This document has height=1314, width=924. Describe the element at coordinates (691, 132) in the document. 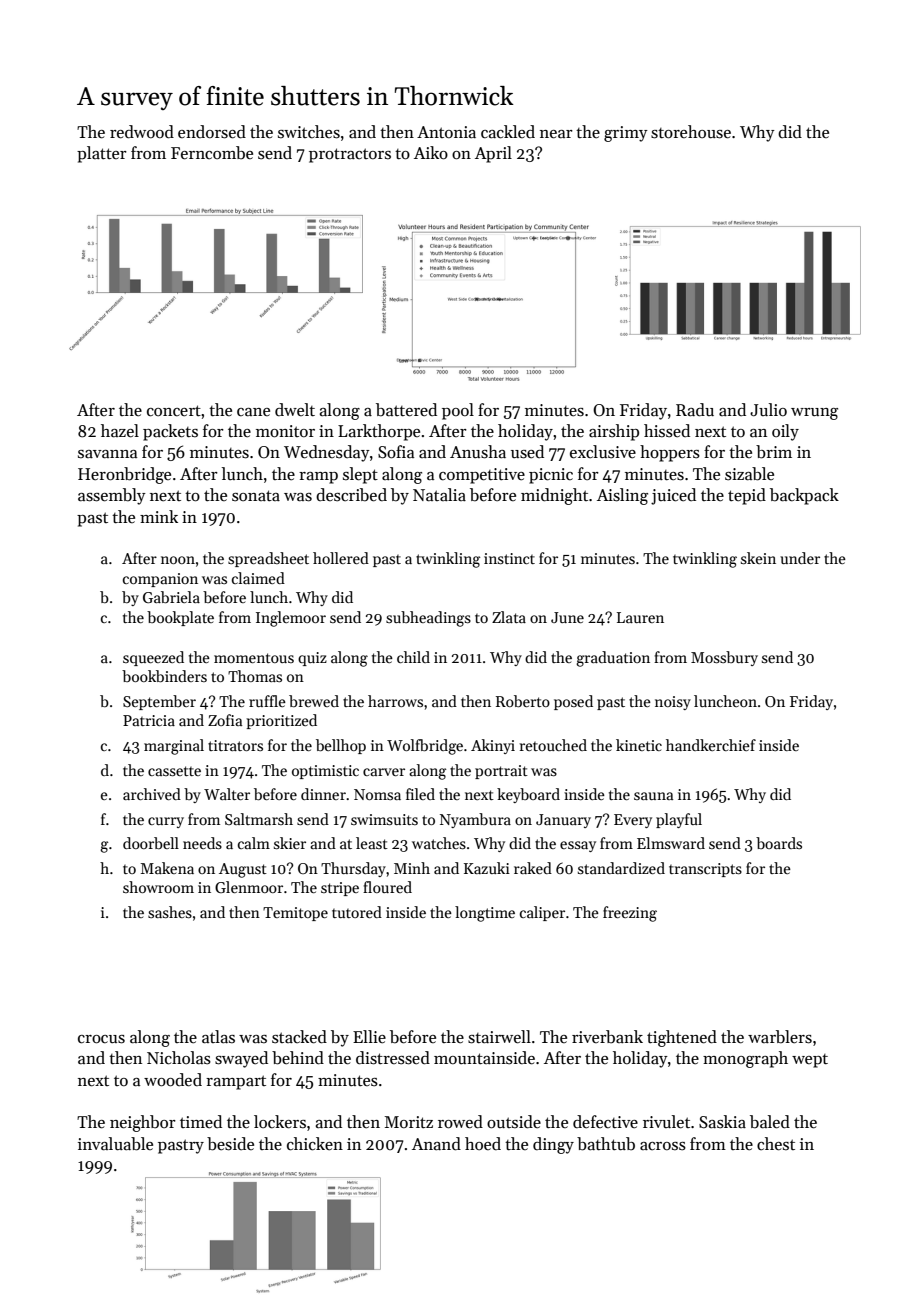

I see `storehouse` at that location.
